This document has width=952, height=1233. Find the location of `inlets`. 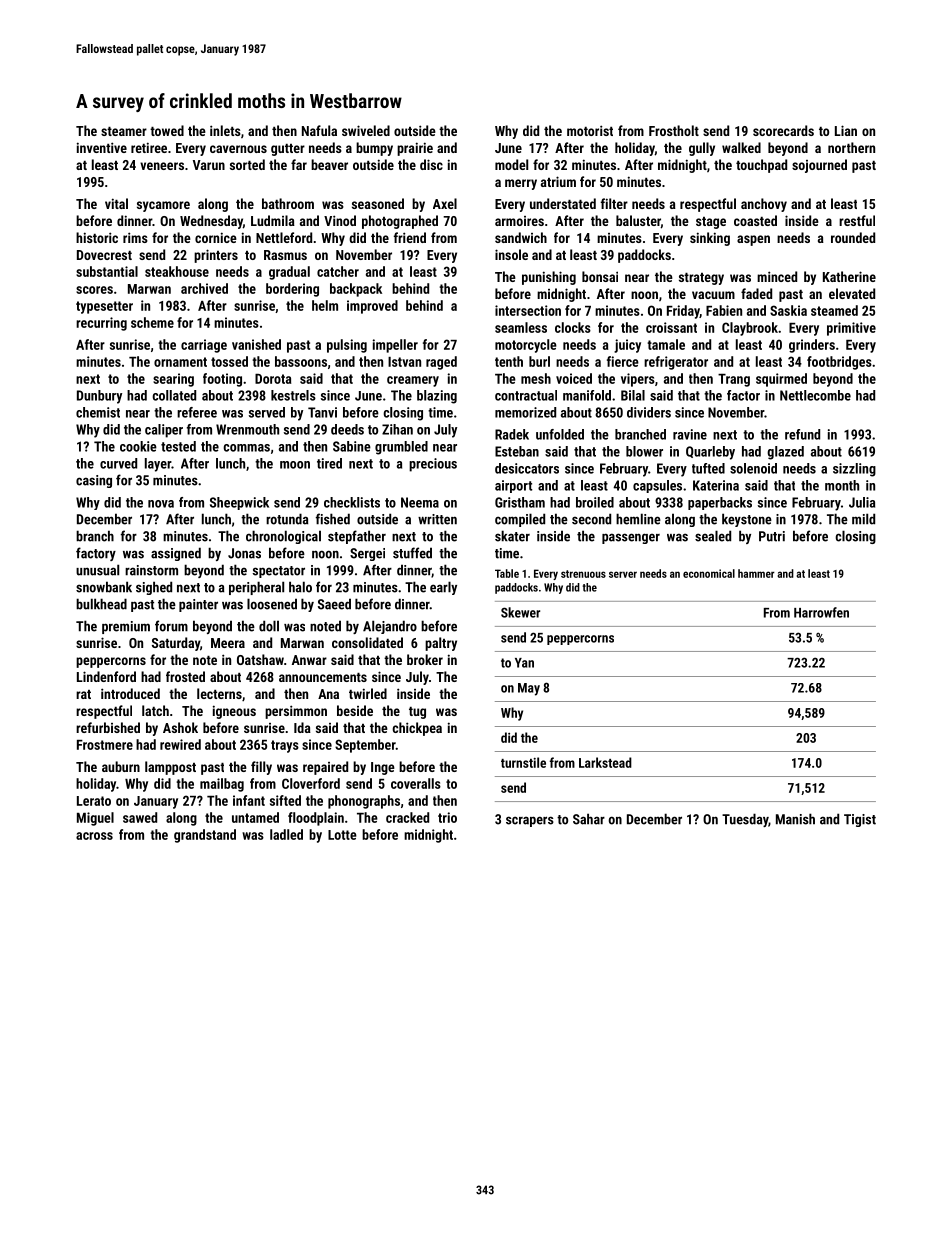

inlets is located at coordinates (225, 130).
